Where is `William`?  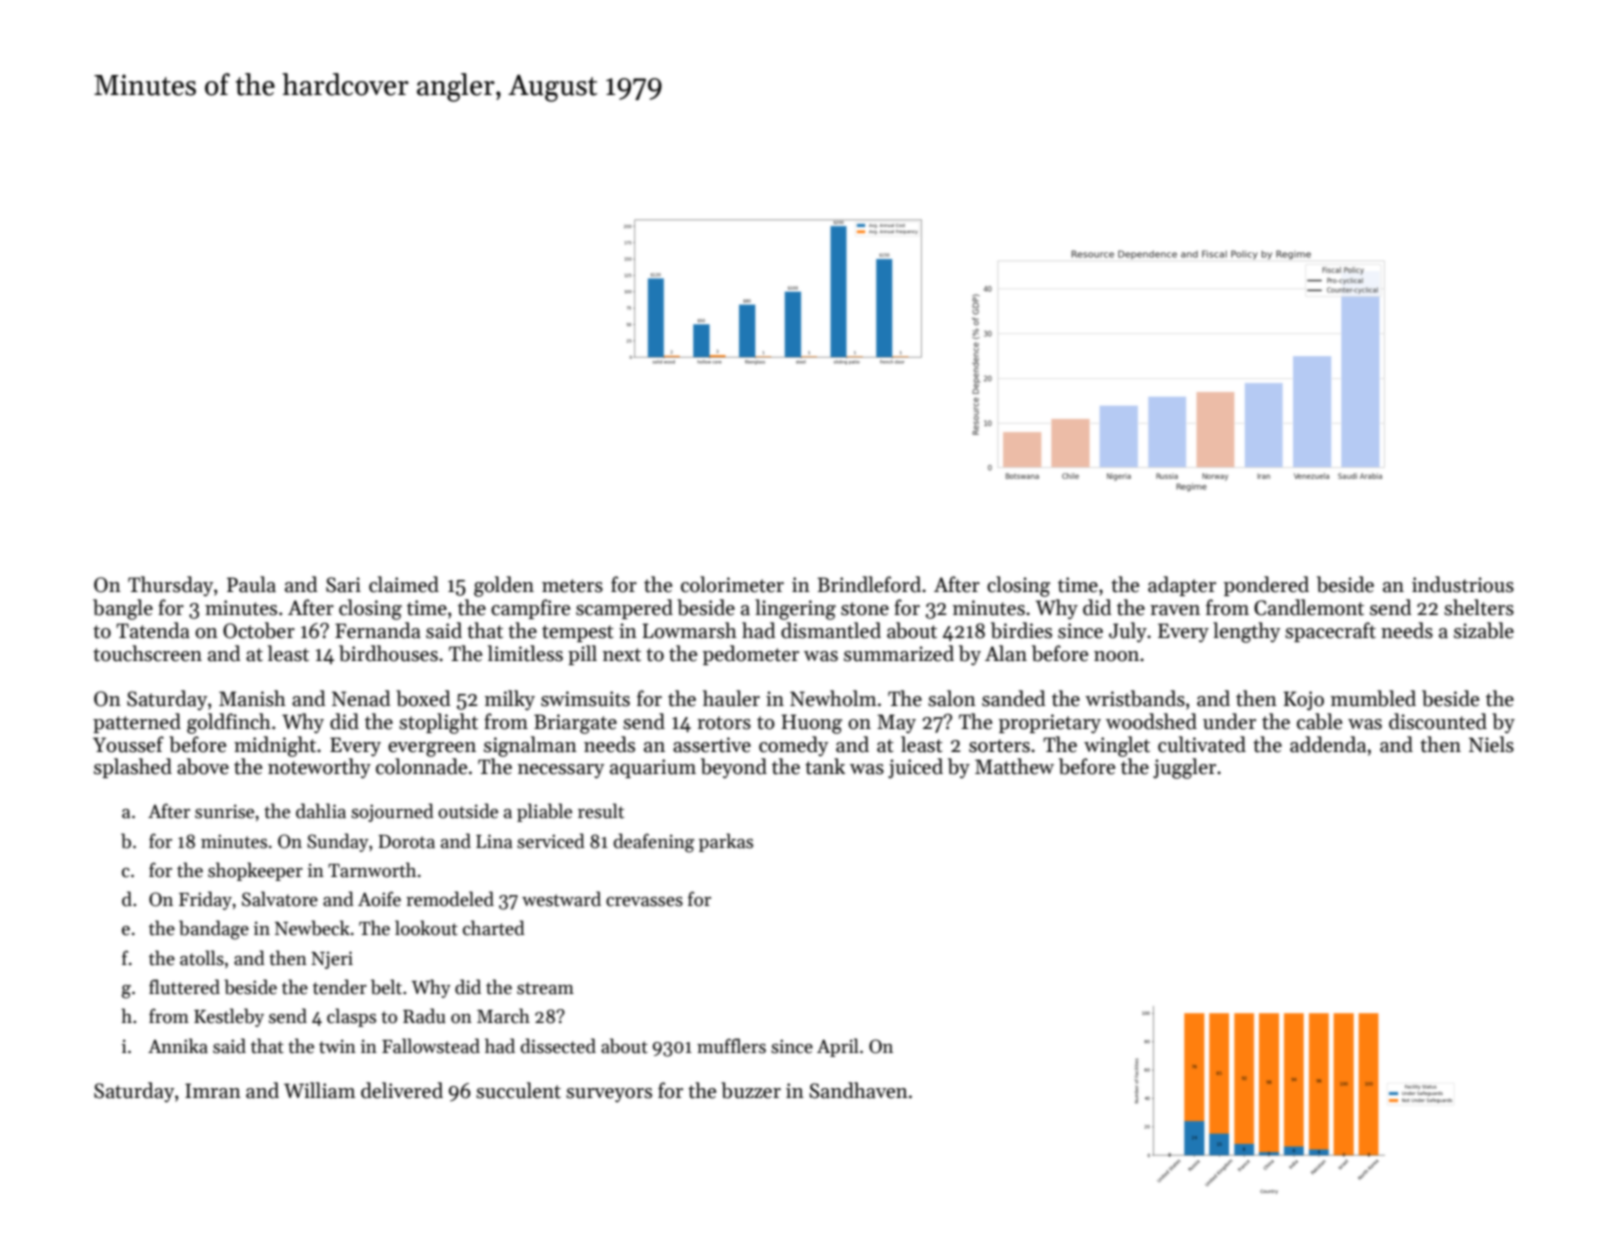 William is located at coordinates (320, 1090).
